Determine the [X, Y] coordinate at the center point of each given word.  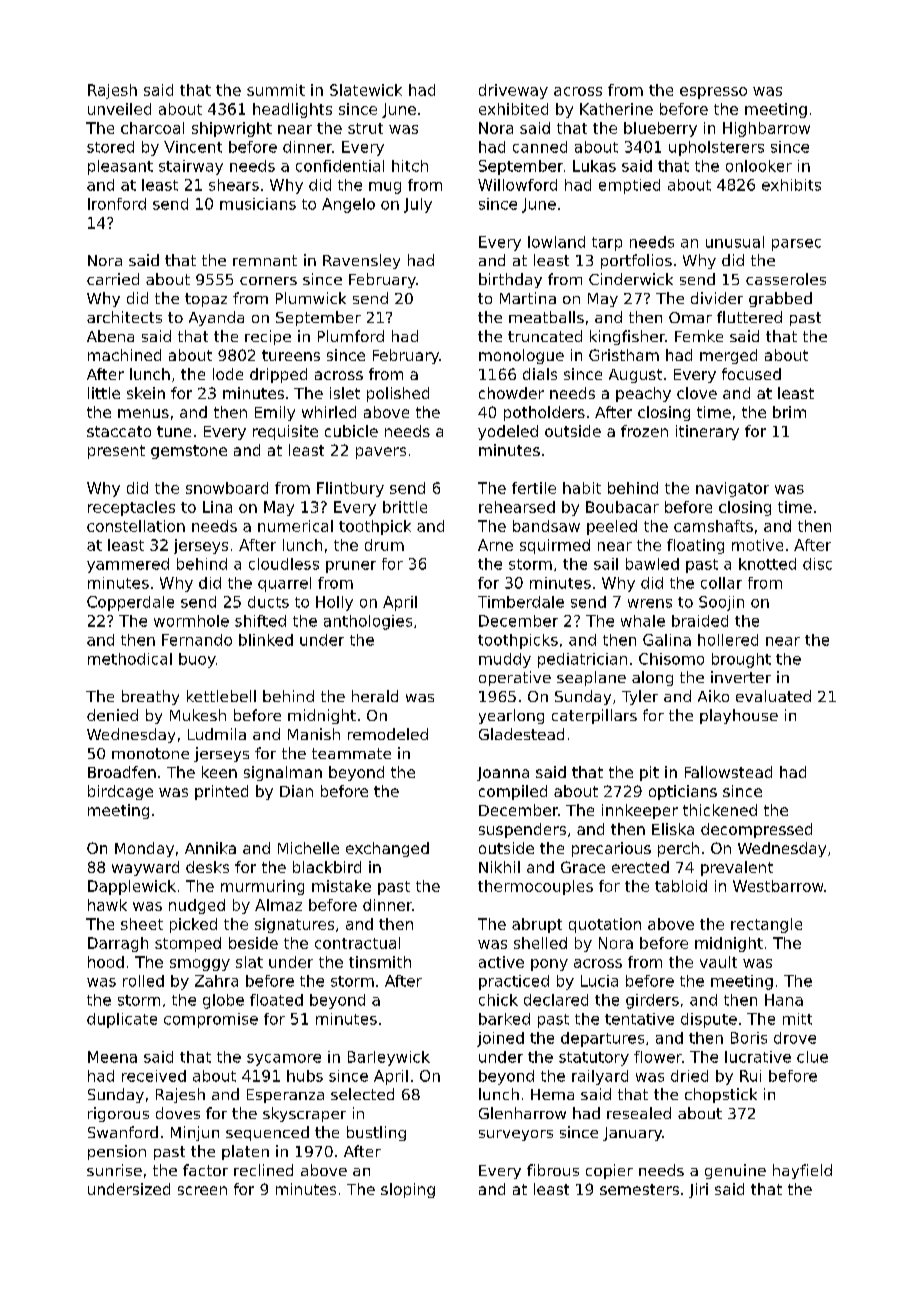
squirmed [555, 546]
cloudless [284, 564]
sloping [408, 1190]
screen [202, 1190]
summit [276, 90]
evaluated [773, 696]
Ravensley [361, 261]
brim [789, 412]
